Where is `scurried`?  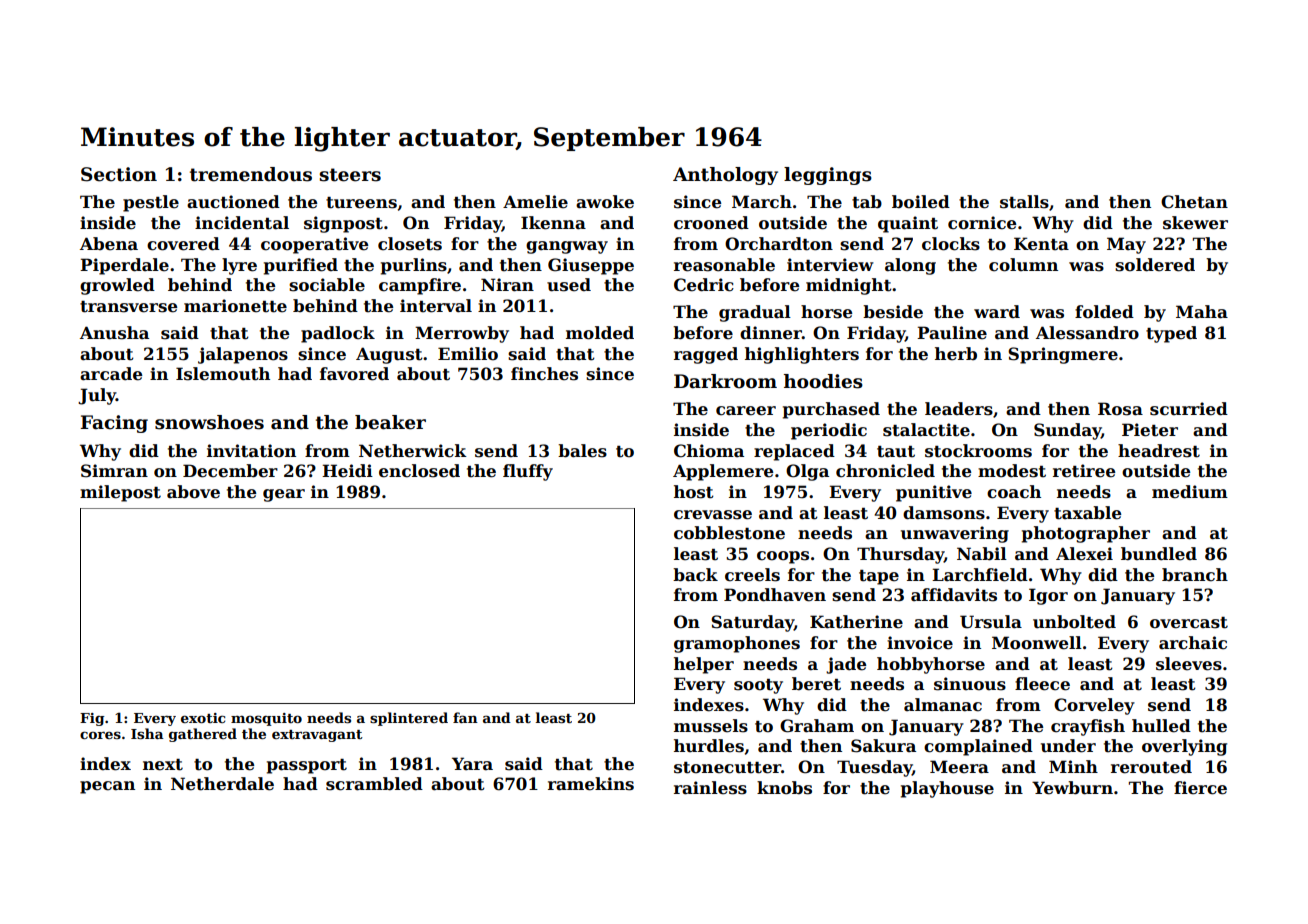
scurried is located at coordinates (1189, 409).
